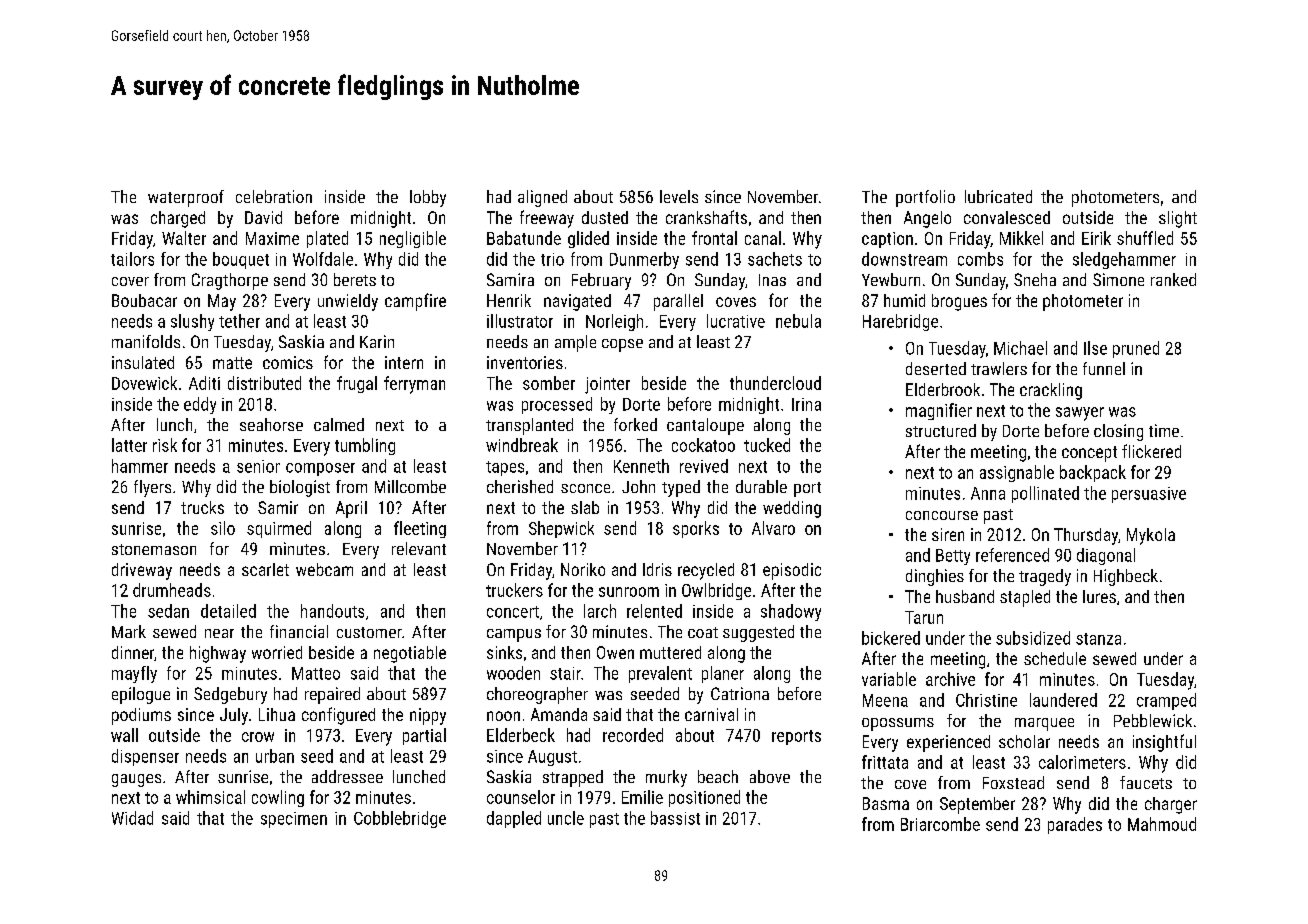 This screenshot has width=1308, height=924. Describe the element at coordinates (324, 569) in the screenshot. I see `webcam` at that location.
